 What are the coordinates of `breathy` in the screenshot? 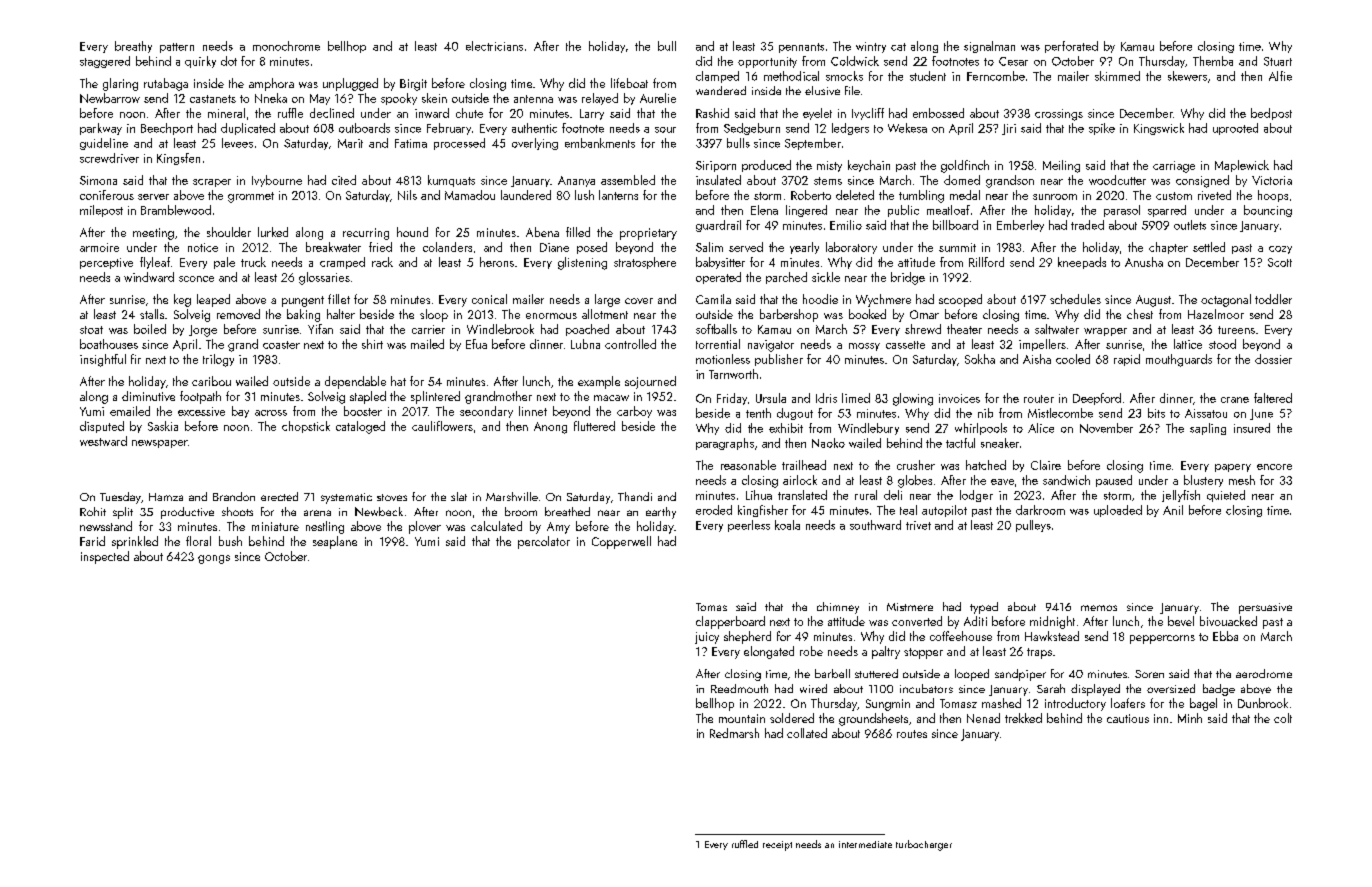 It's located at (133, 47).
